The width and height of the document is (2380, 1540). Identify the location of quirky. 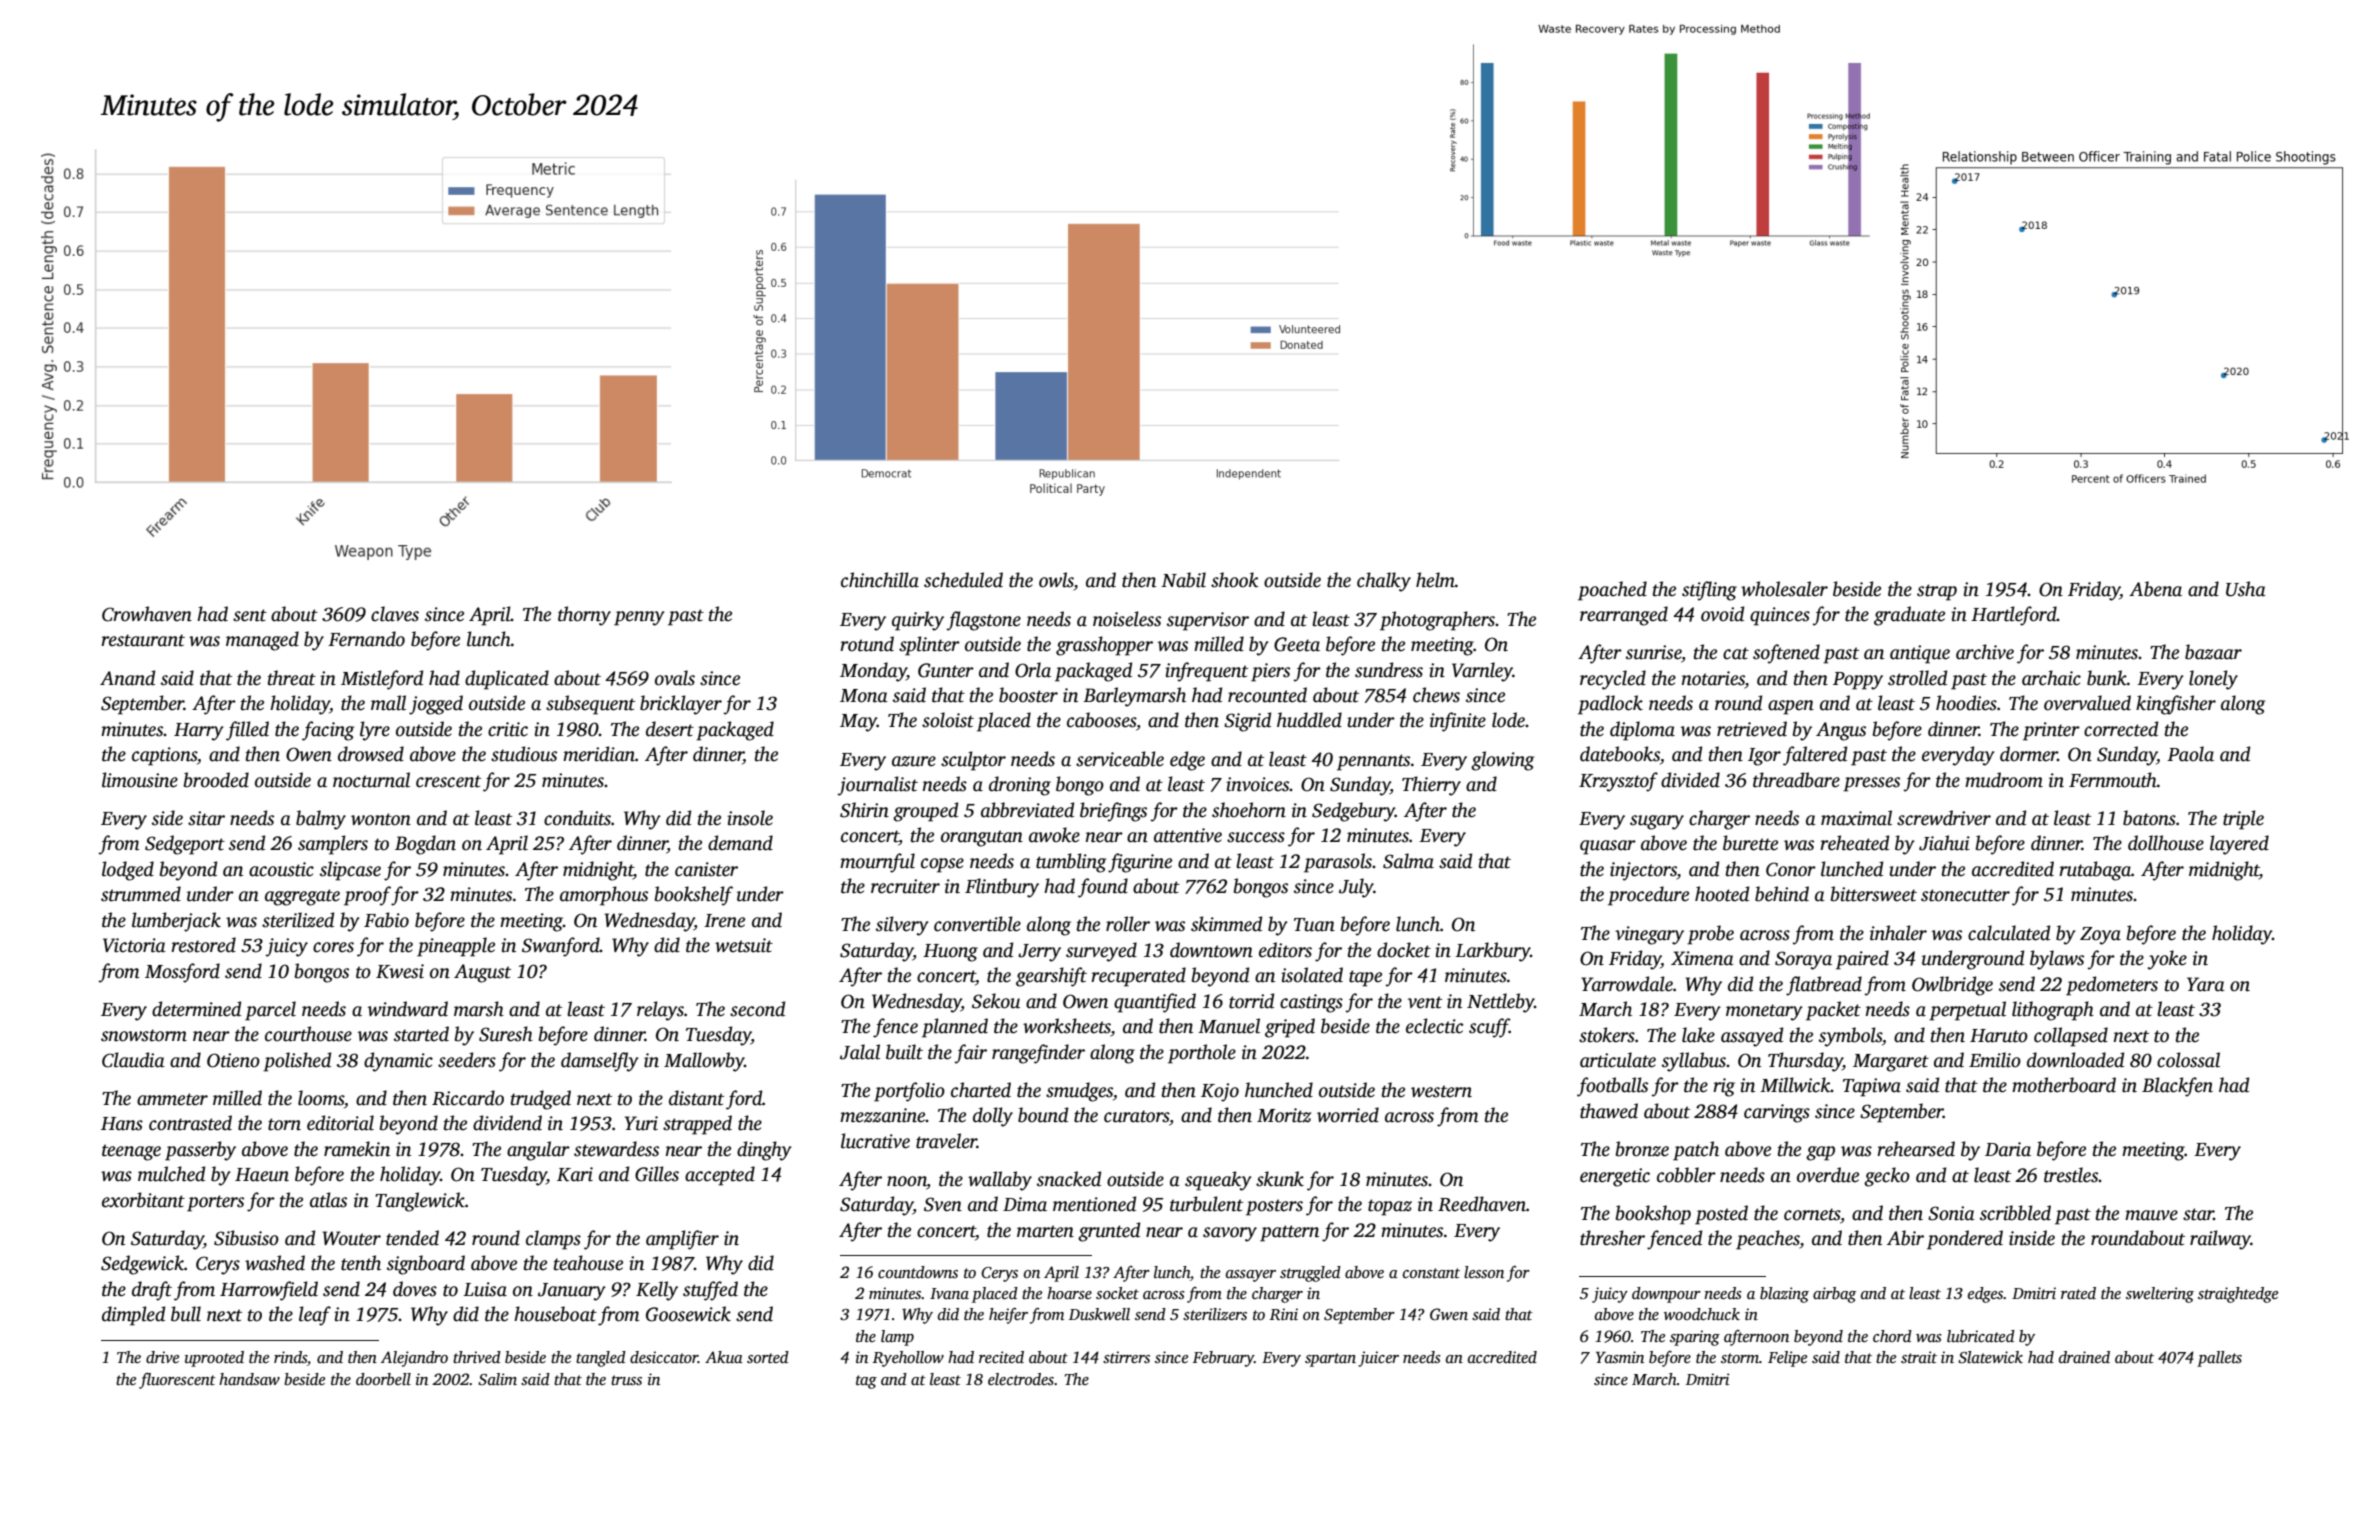
(918, 621).
